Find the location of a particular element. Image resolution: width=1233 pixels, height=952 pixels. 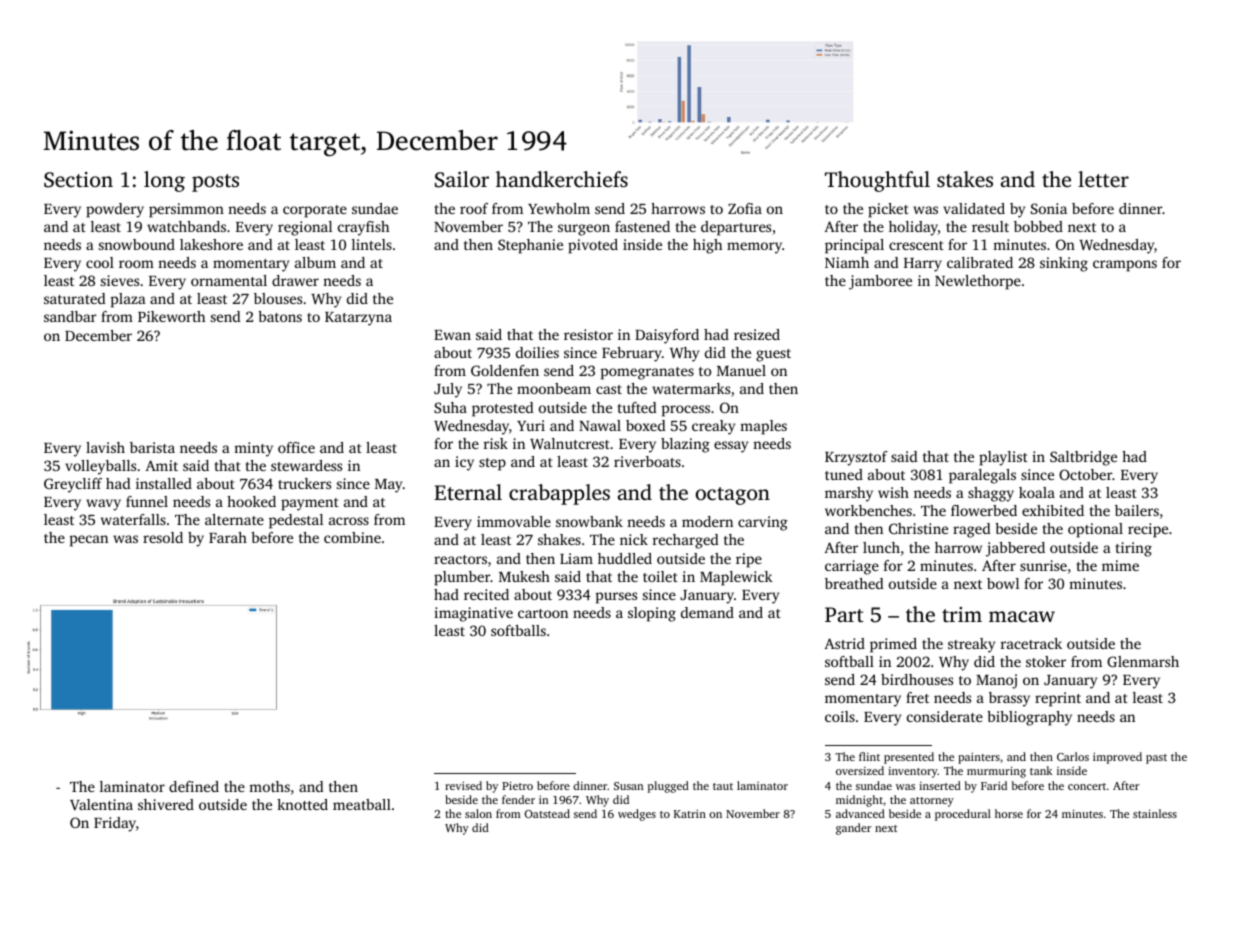

letter is located at coordinates (1103, 179).
